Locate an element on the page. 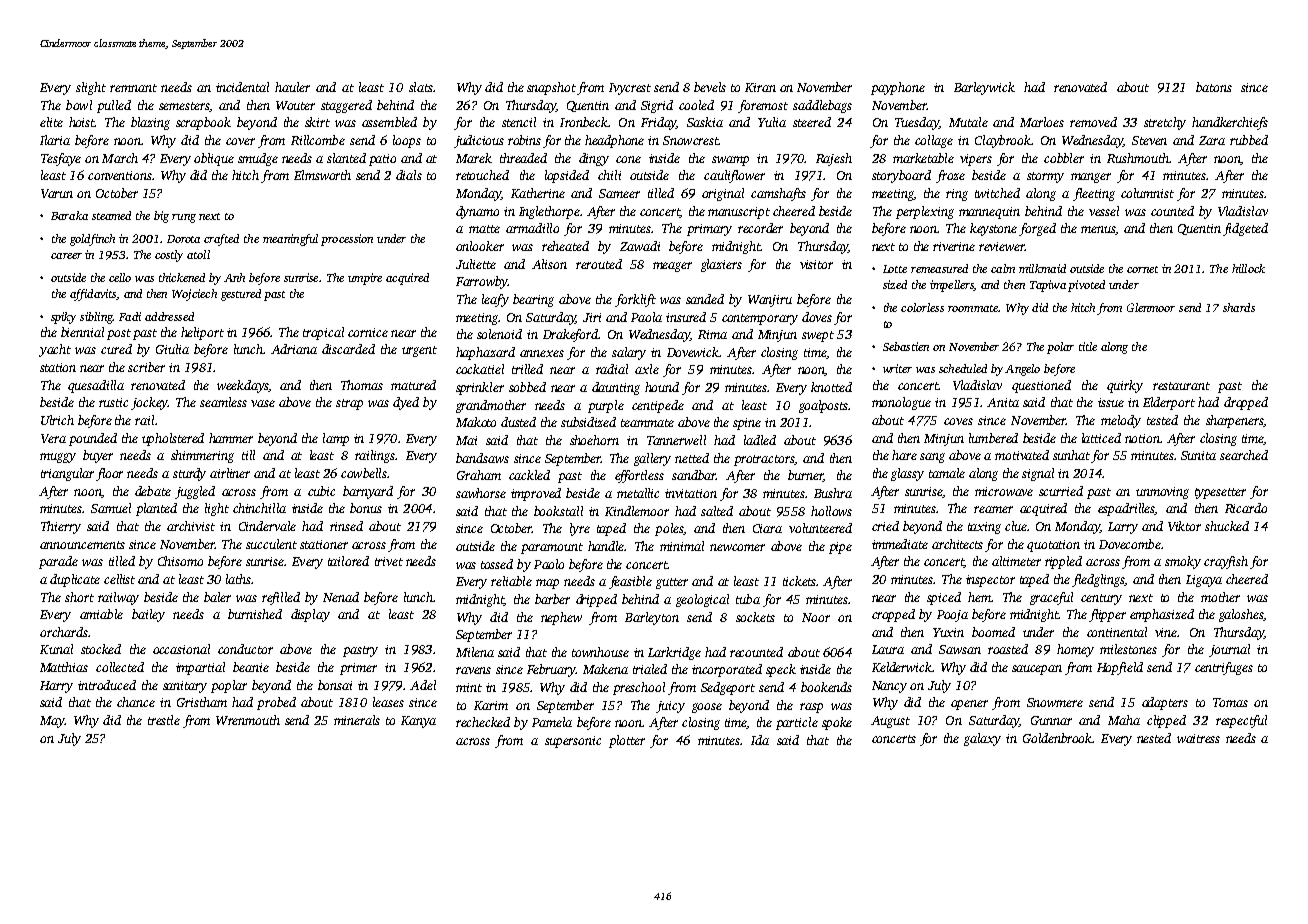  Ligaya is located at coordinates (1204, 581).
